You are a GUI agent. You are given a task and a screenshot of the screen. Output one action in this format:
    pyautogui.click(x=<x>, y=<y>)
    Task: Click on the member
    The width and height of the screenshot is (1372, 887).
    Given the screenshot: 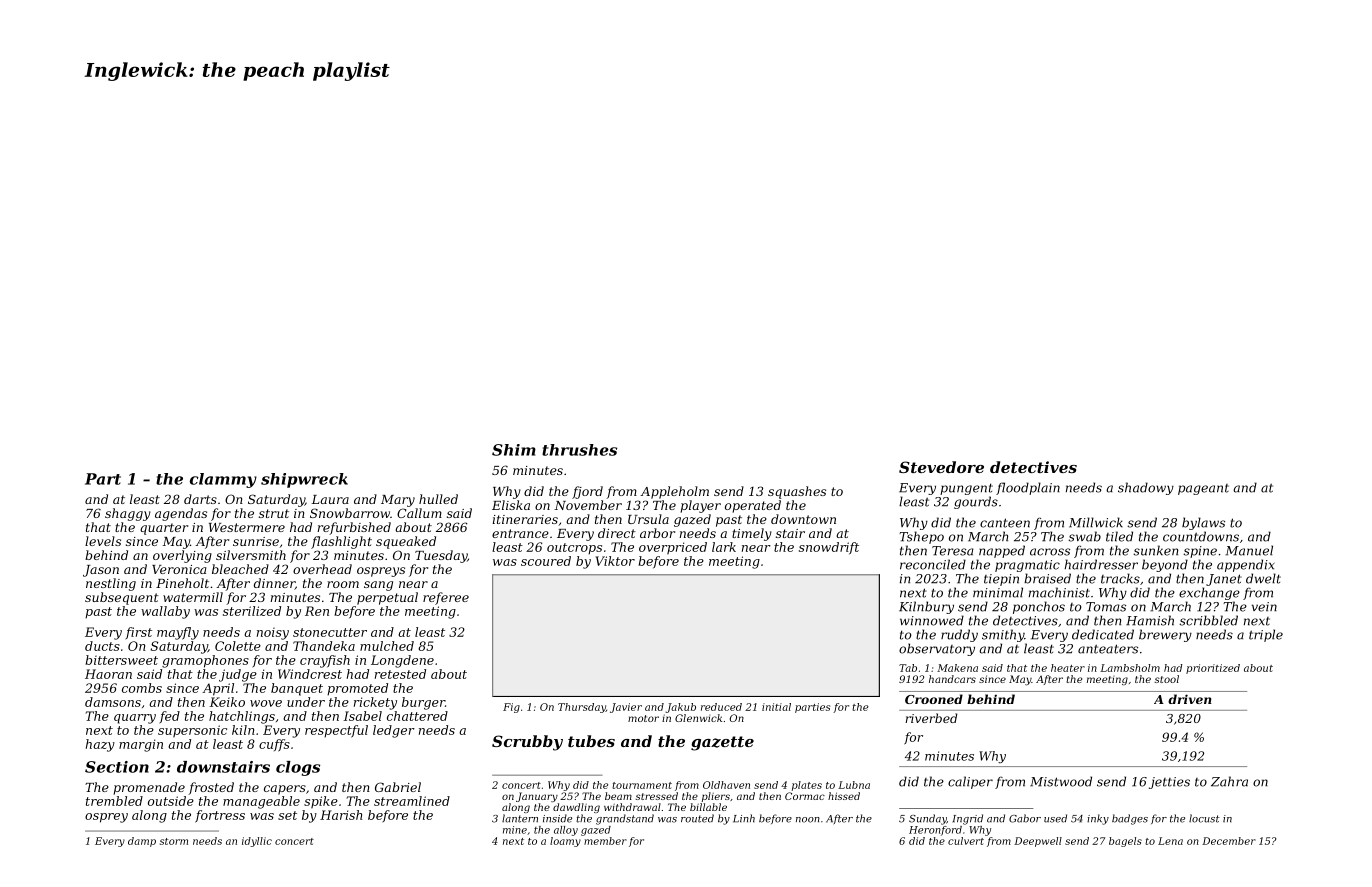 What is the action you would take?
    pyautogui.click(x=605, y=841)
